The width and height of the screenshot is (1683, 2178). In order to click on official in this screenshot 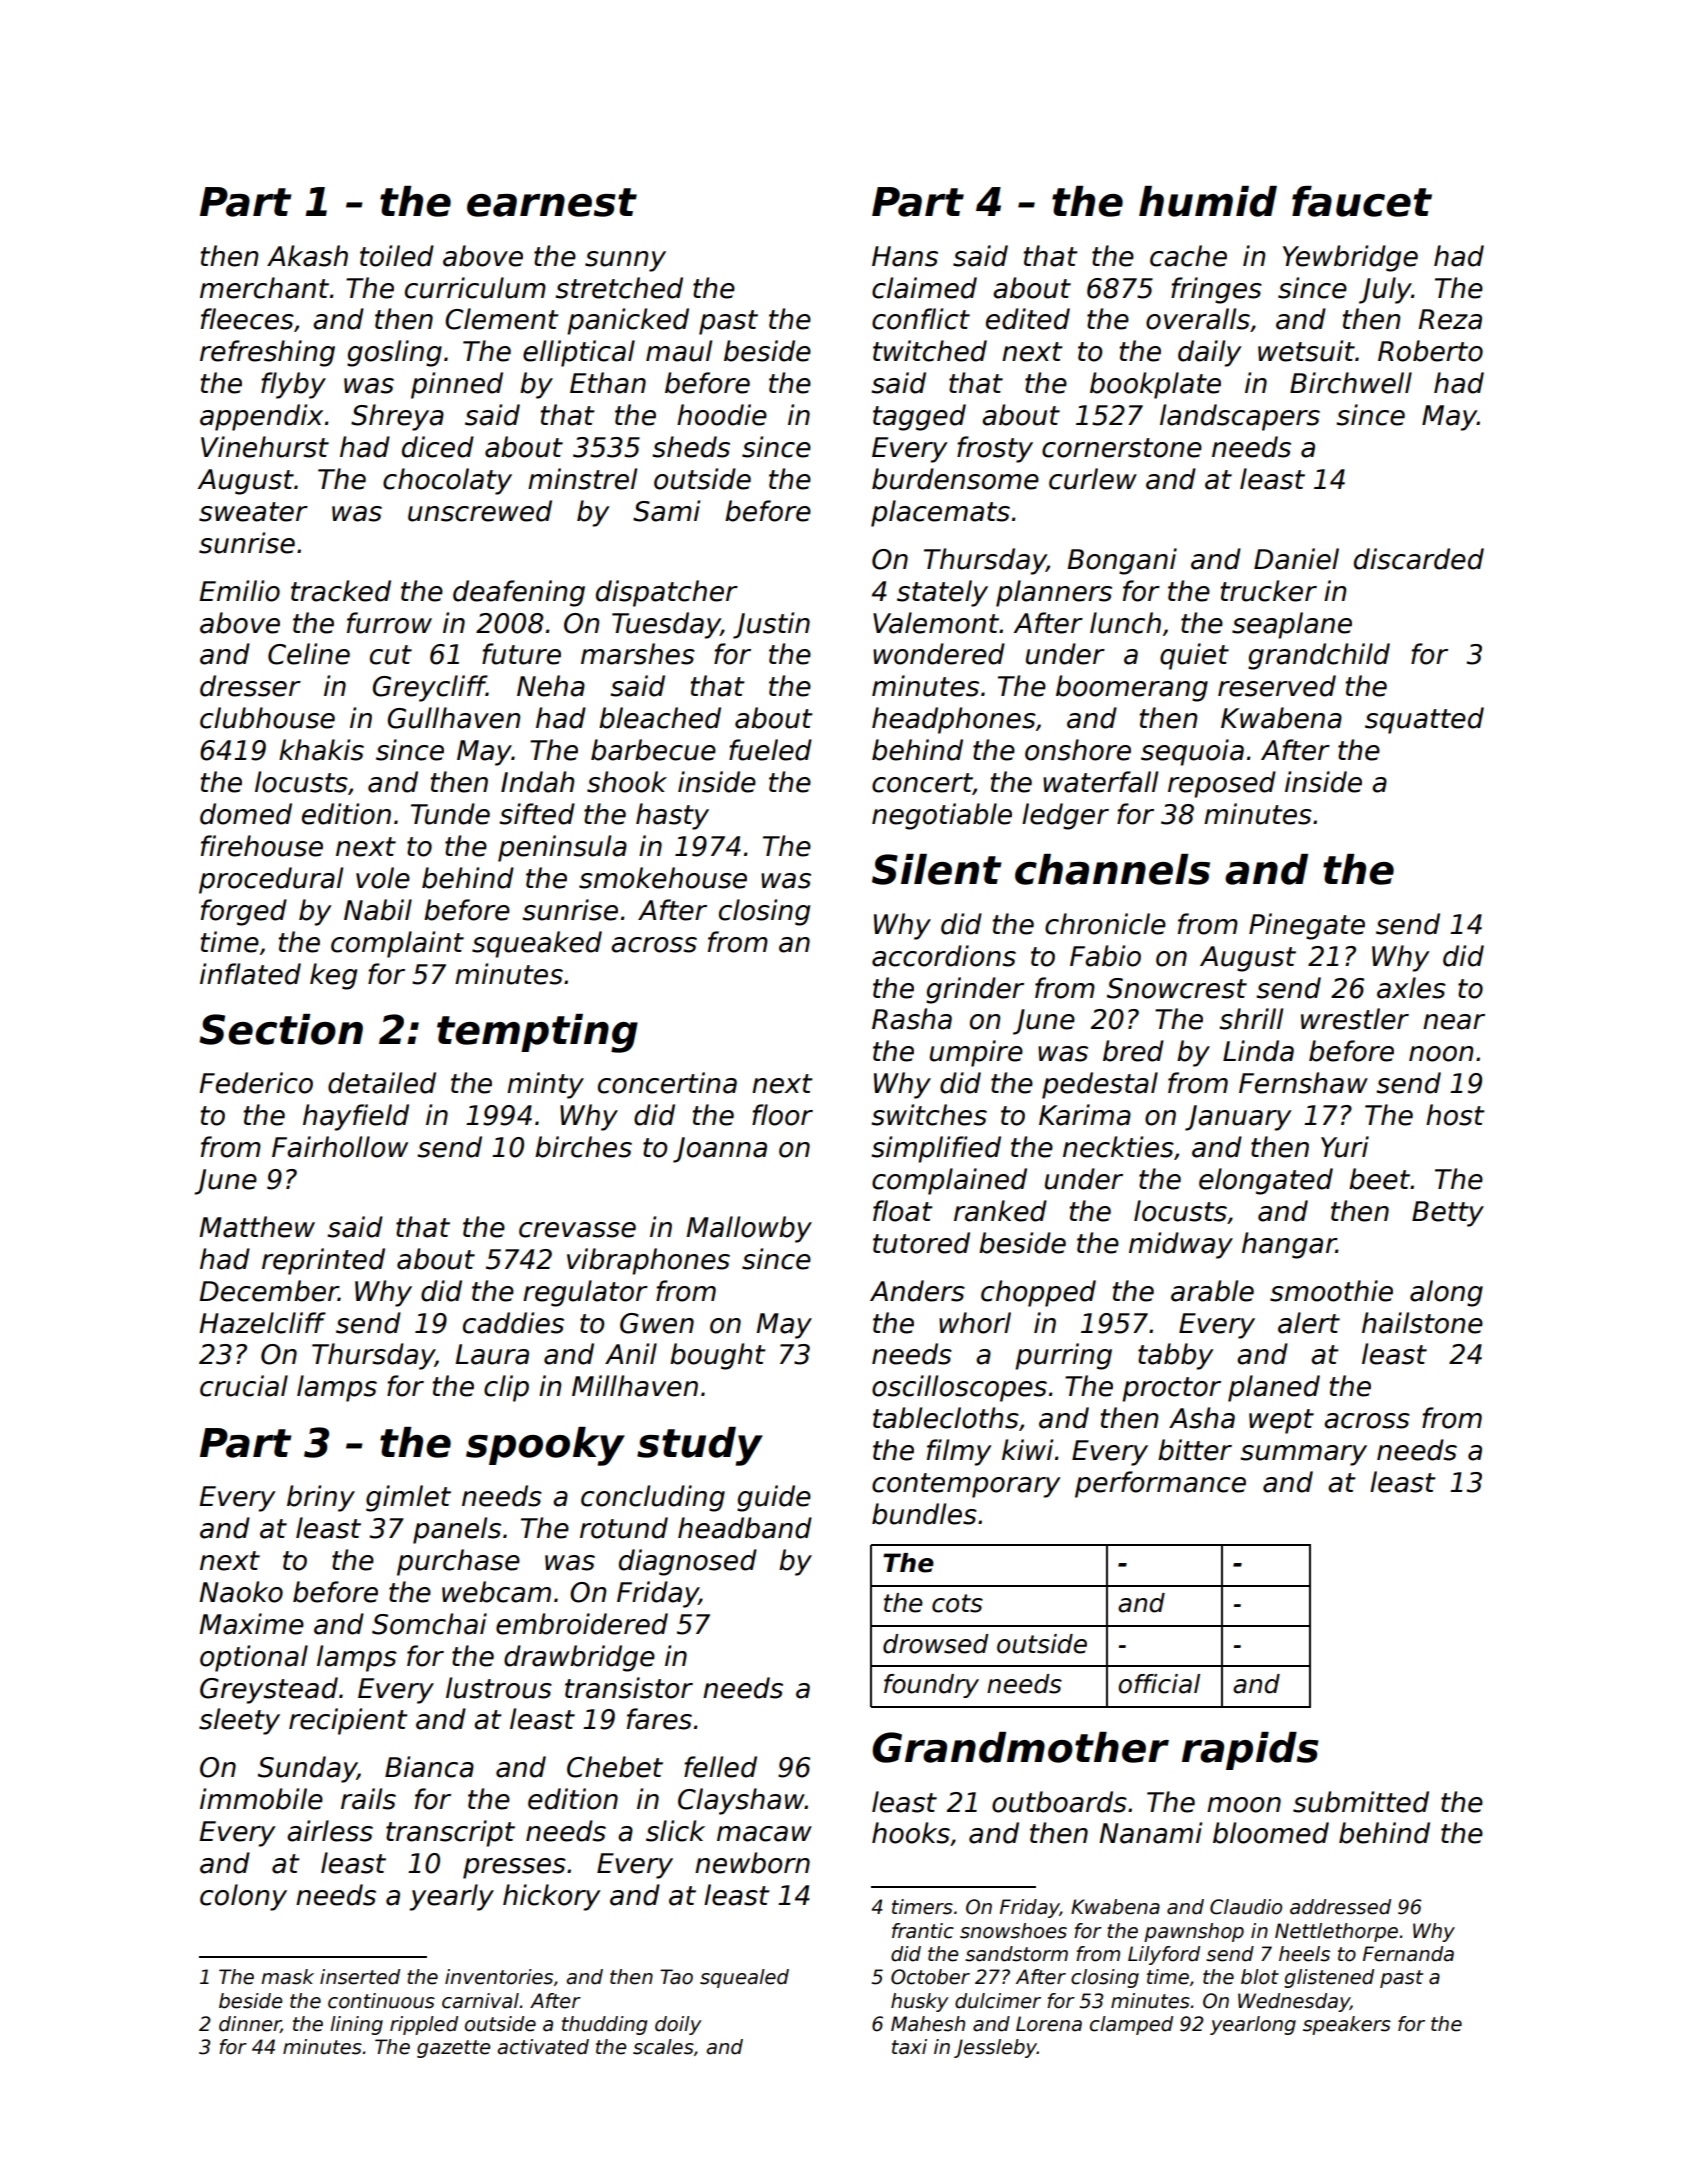, I will do `click(1159, 1684)`.
